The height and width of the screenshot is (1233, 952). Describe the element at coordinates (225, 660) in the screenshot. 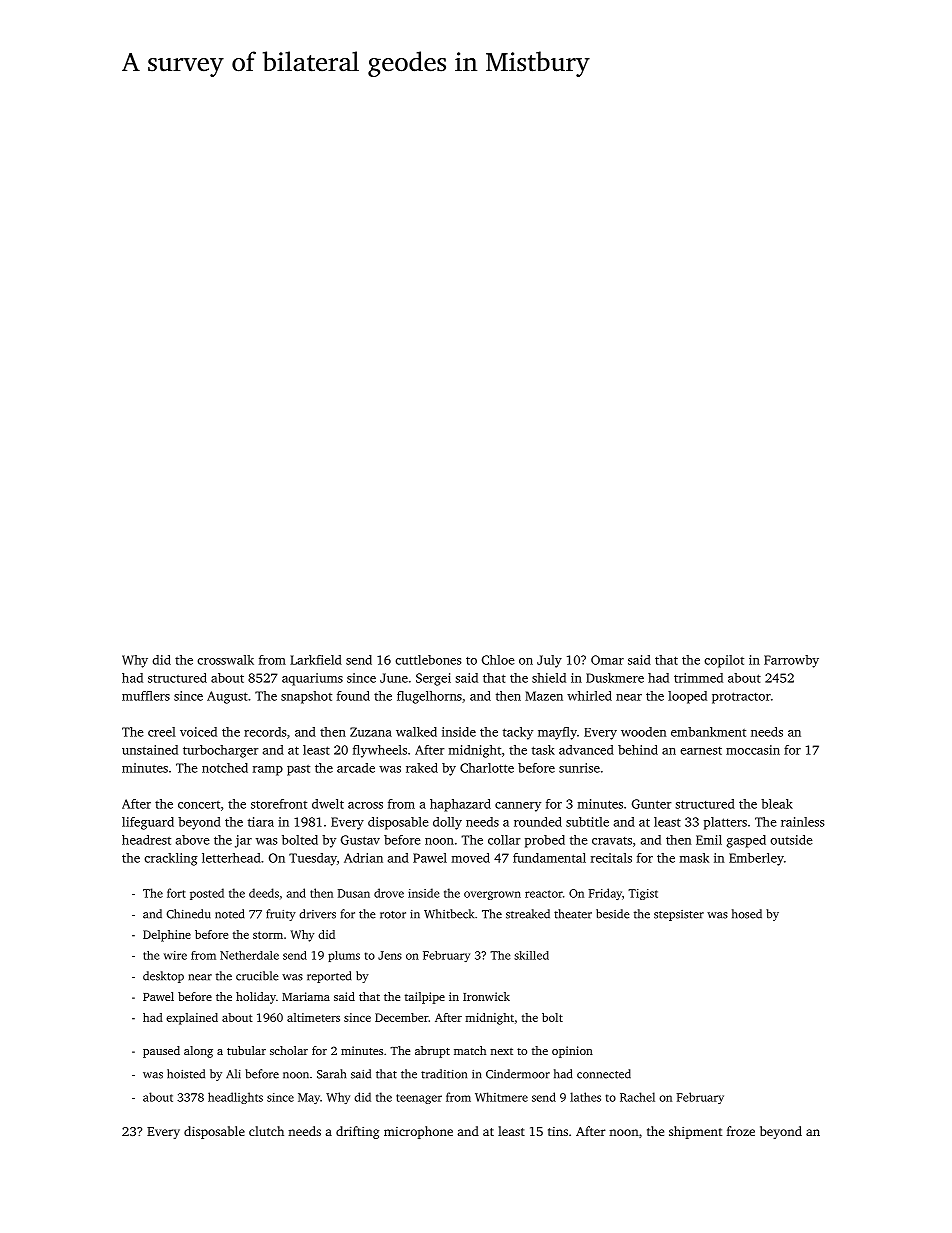

I see `crosswalk` at that location.
